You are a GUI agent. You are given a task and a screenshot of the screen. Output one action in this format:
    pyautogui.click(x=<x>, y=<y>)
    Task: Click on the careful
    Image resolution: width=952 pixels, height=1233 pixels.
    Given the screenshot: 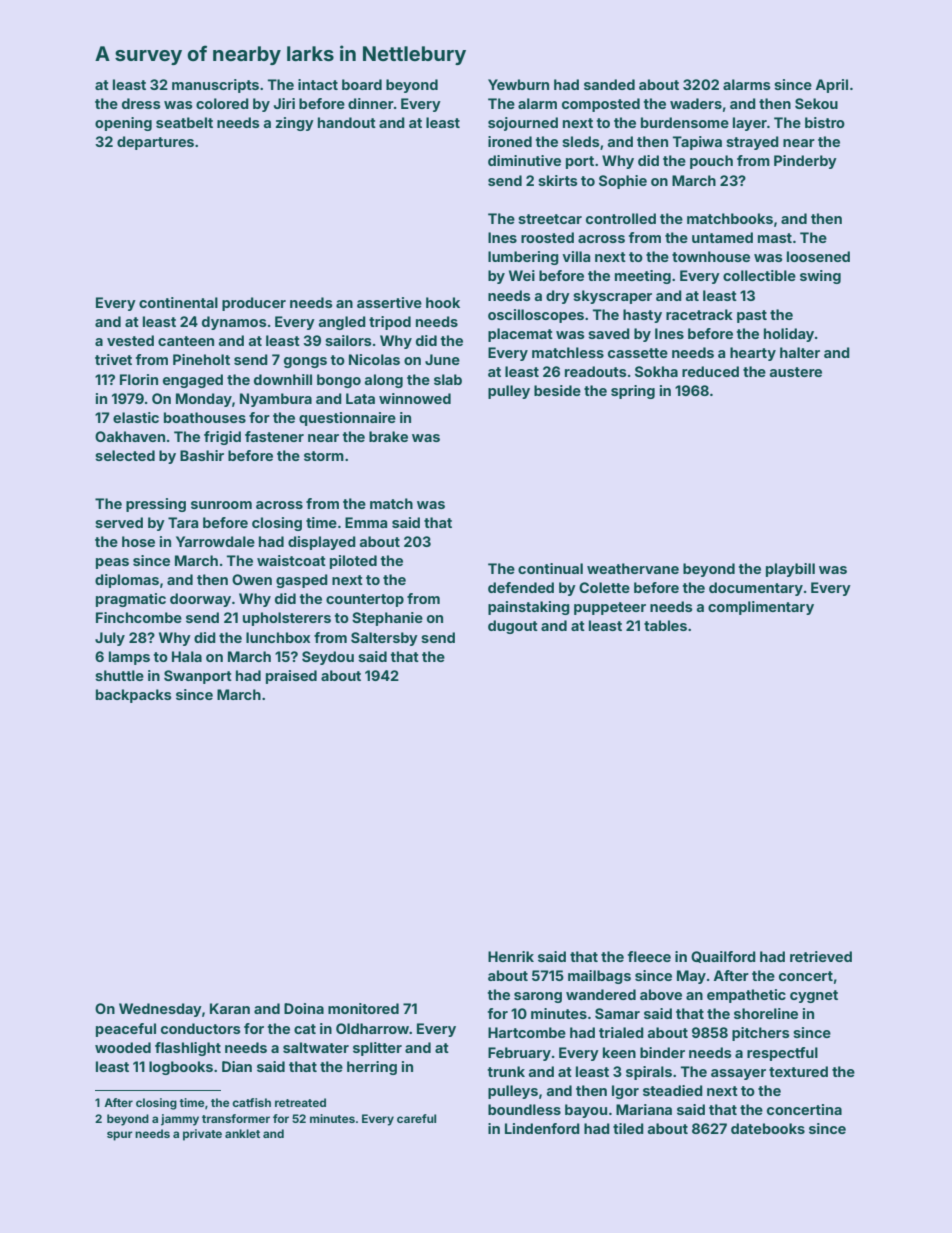 What is the action you would take?
    pyautogui.click(x=416, y=1118)
